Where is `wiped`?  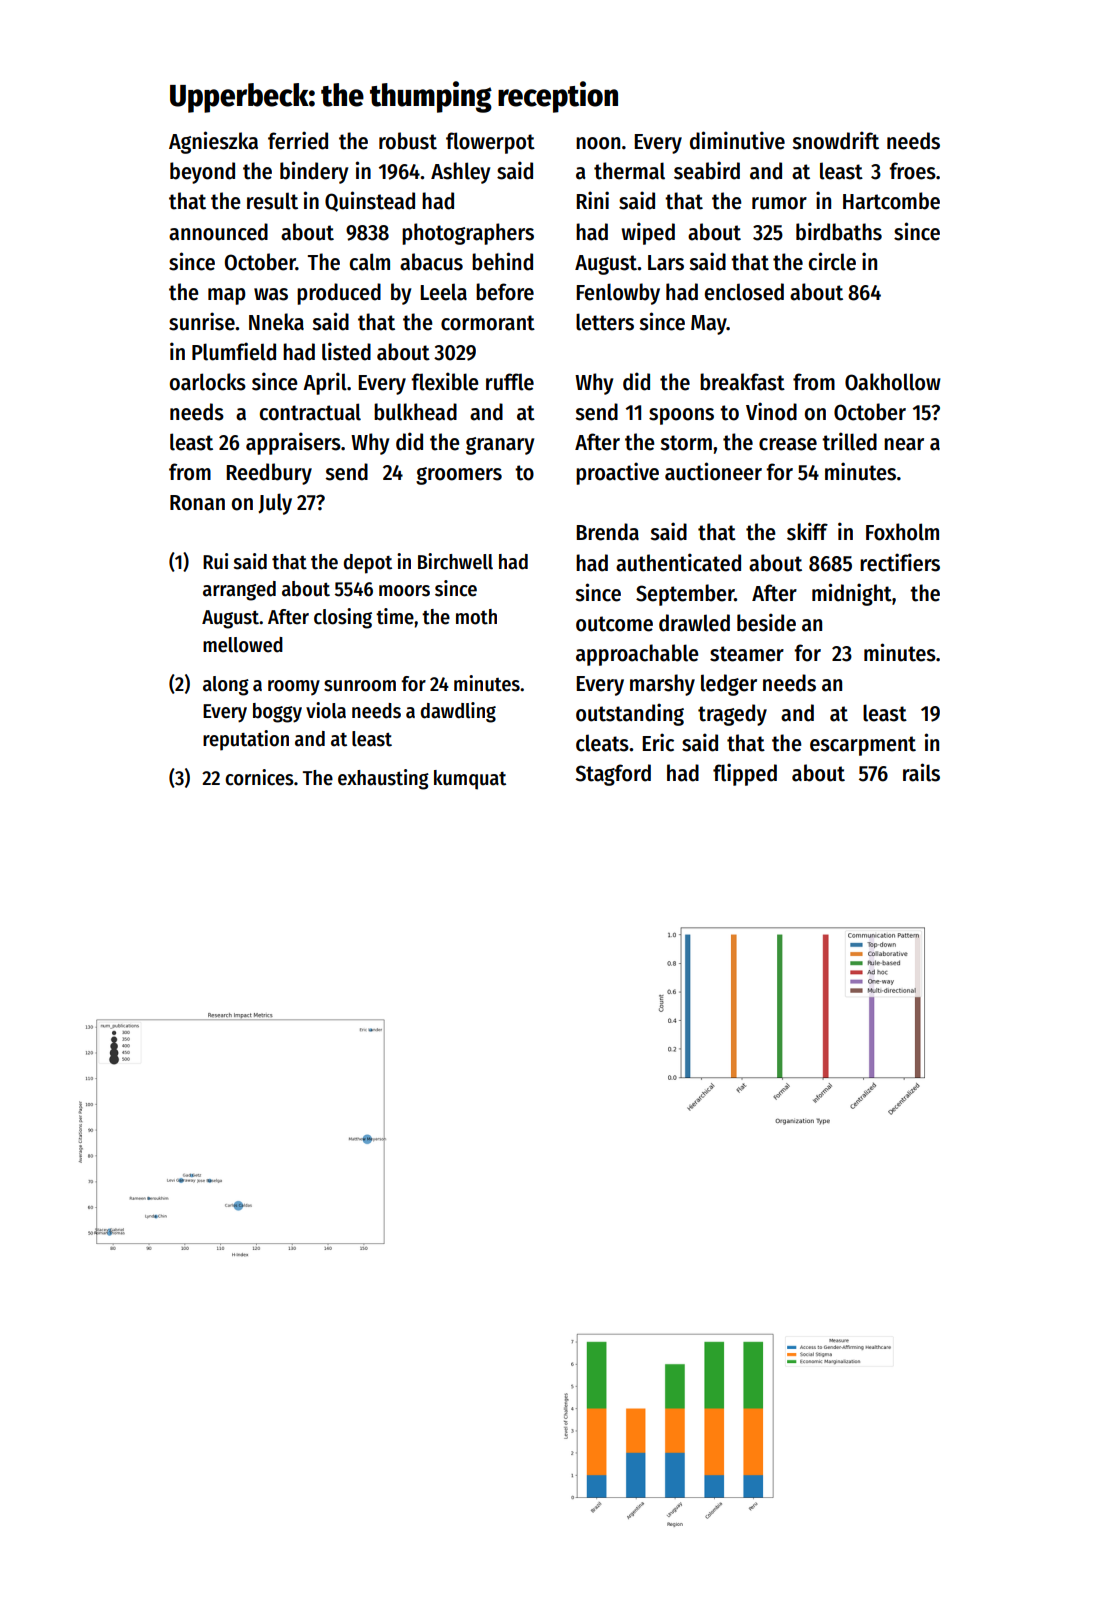 wiped is located at coordinates (648, 233).
